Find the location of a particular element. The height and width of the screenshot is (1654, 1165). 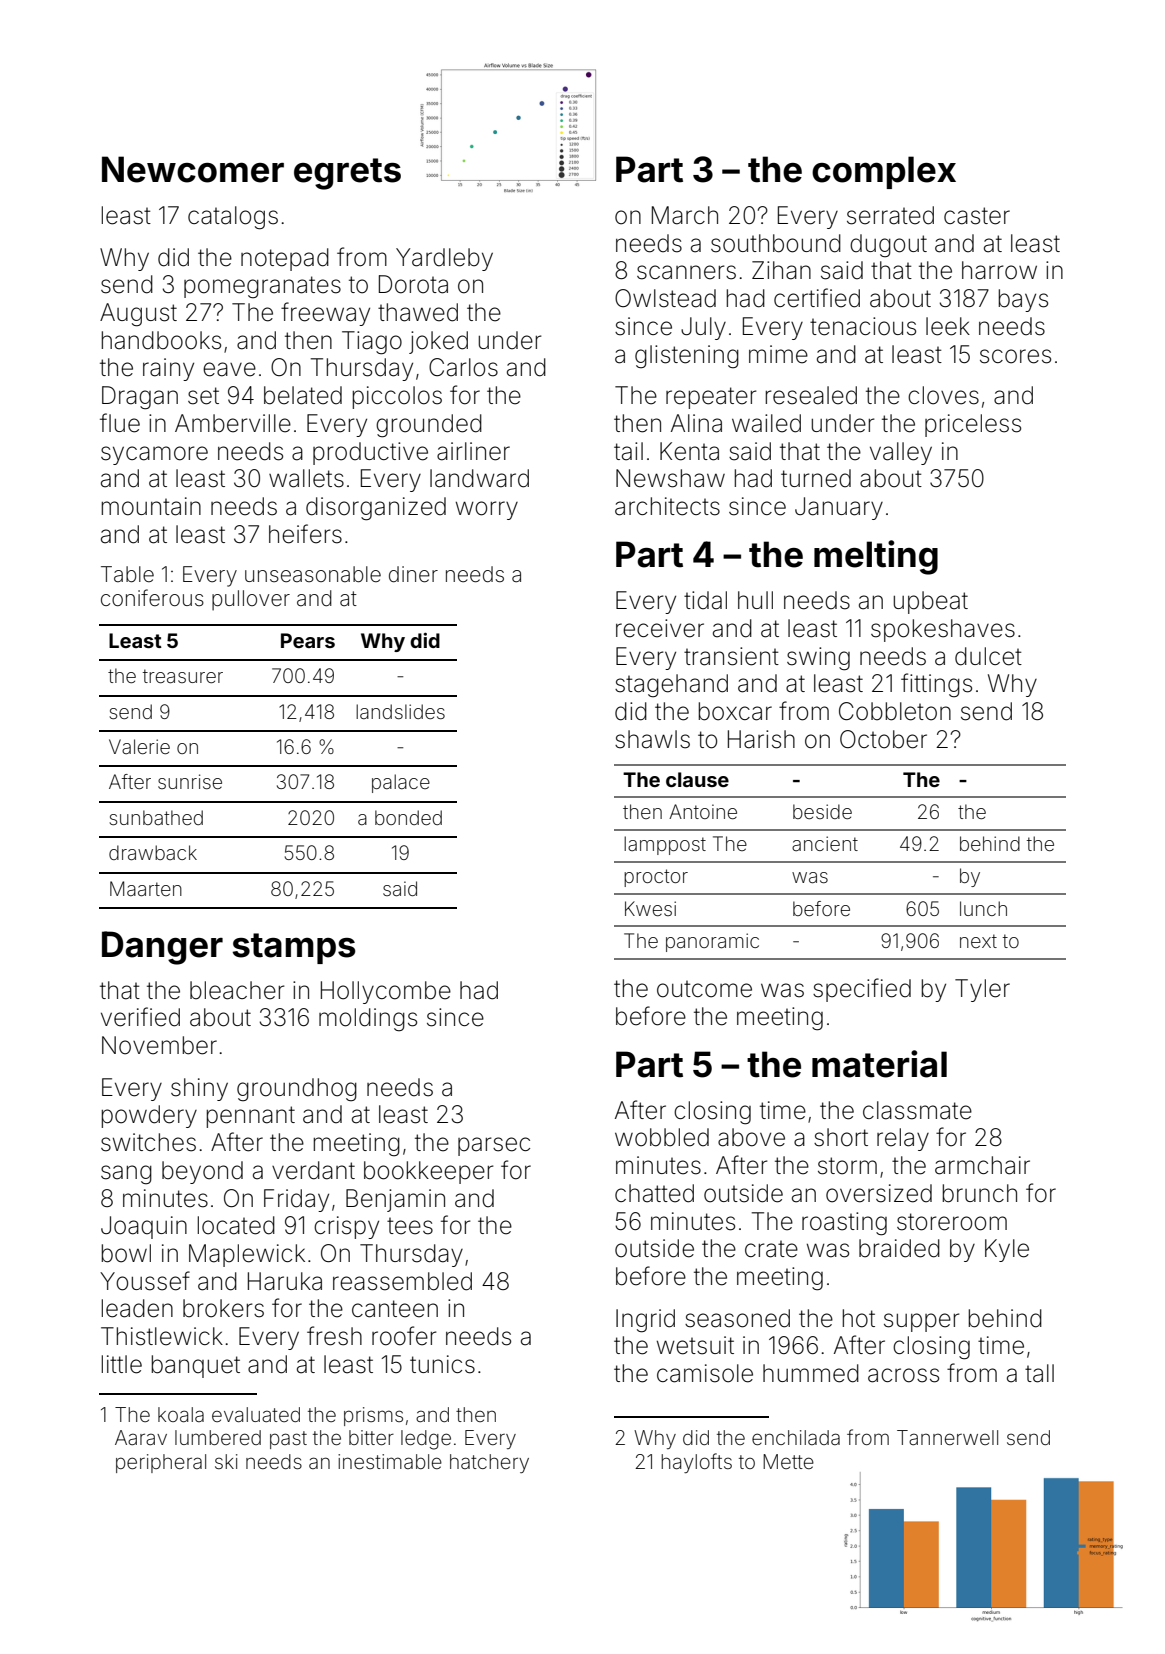

egrets is located at coordinates (347, 174).
